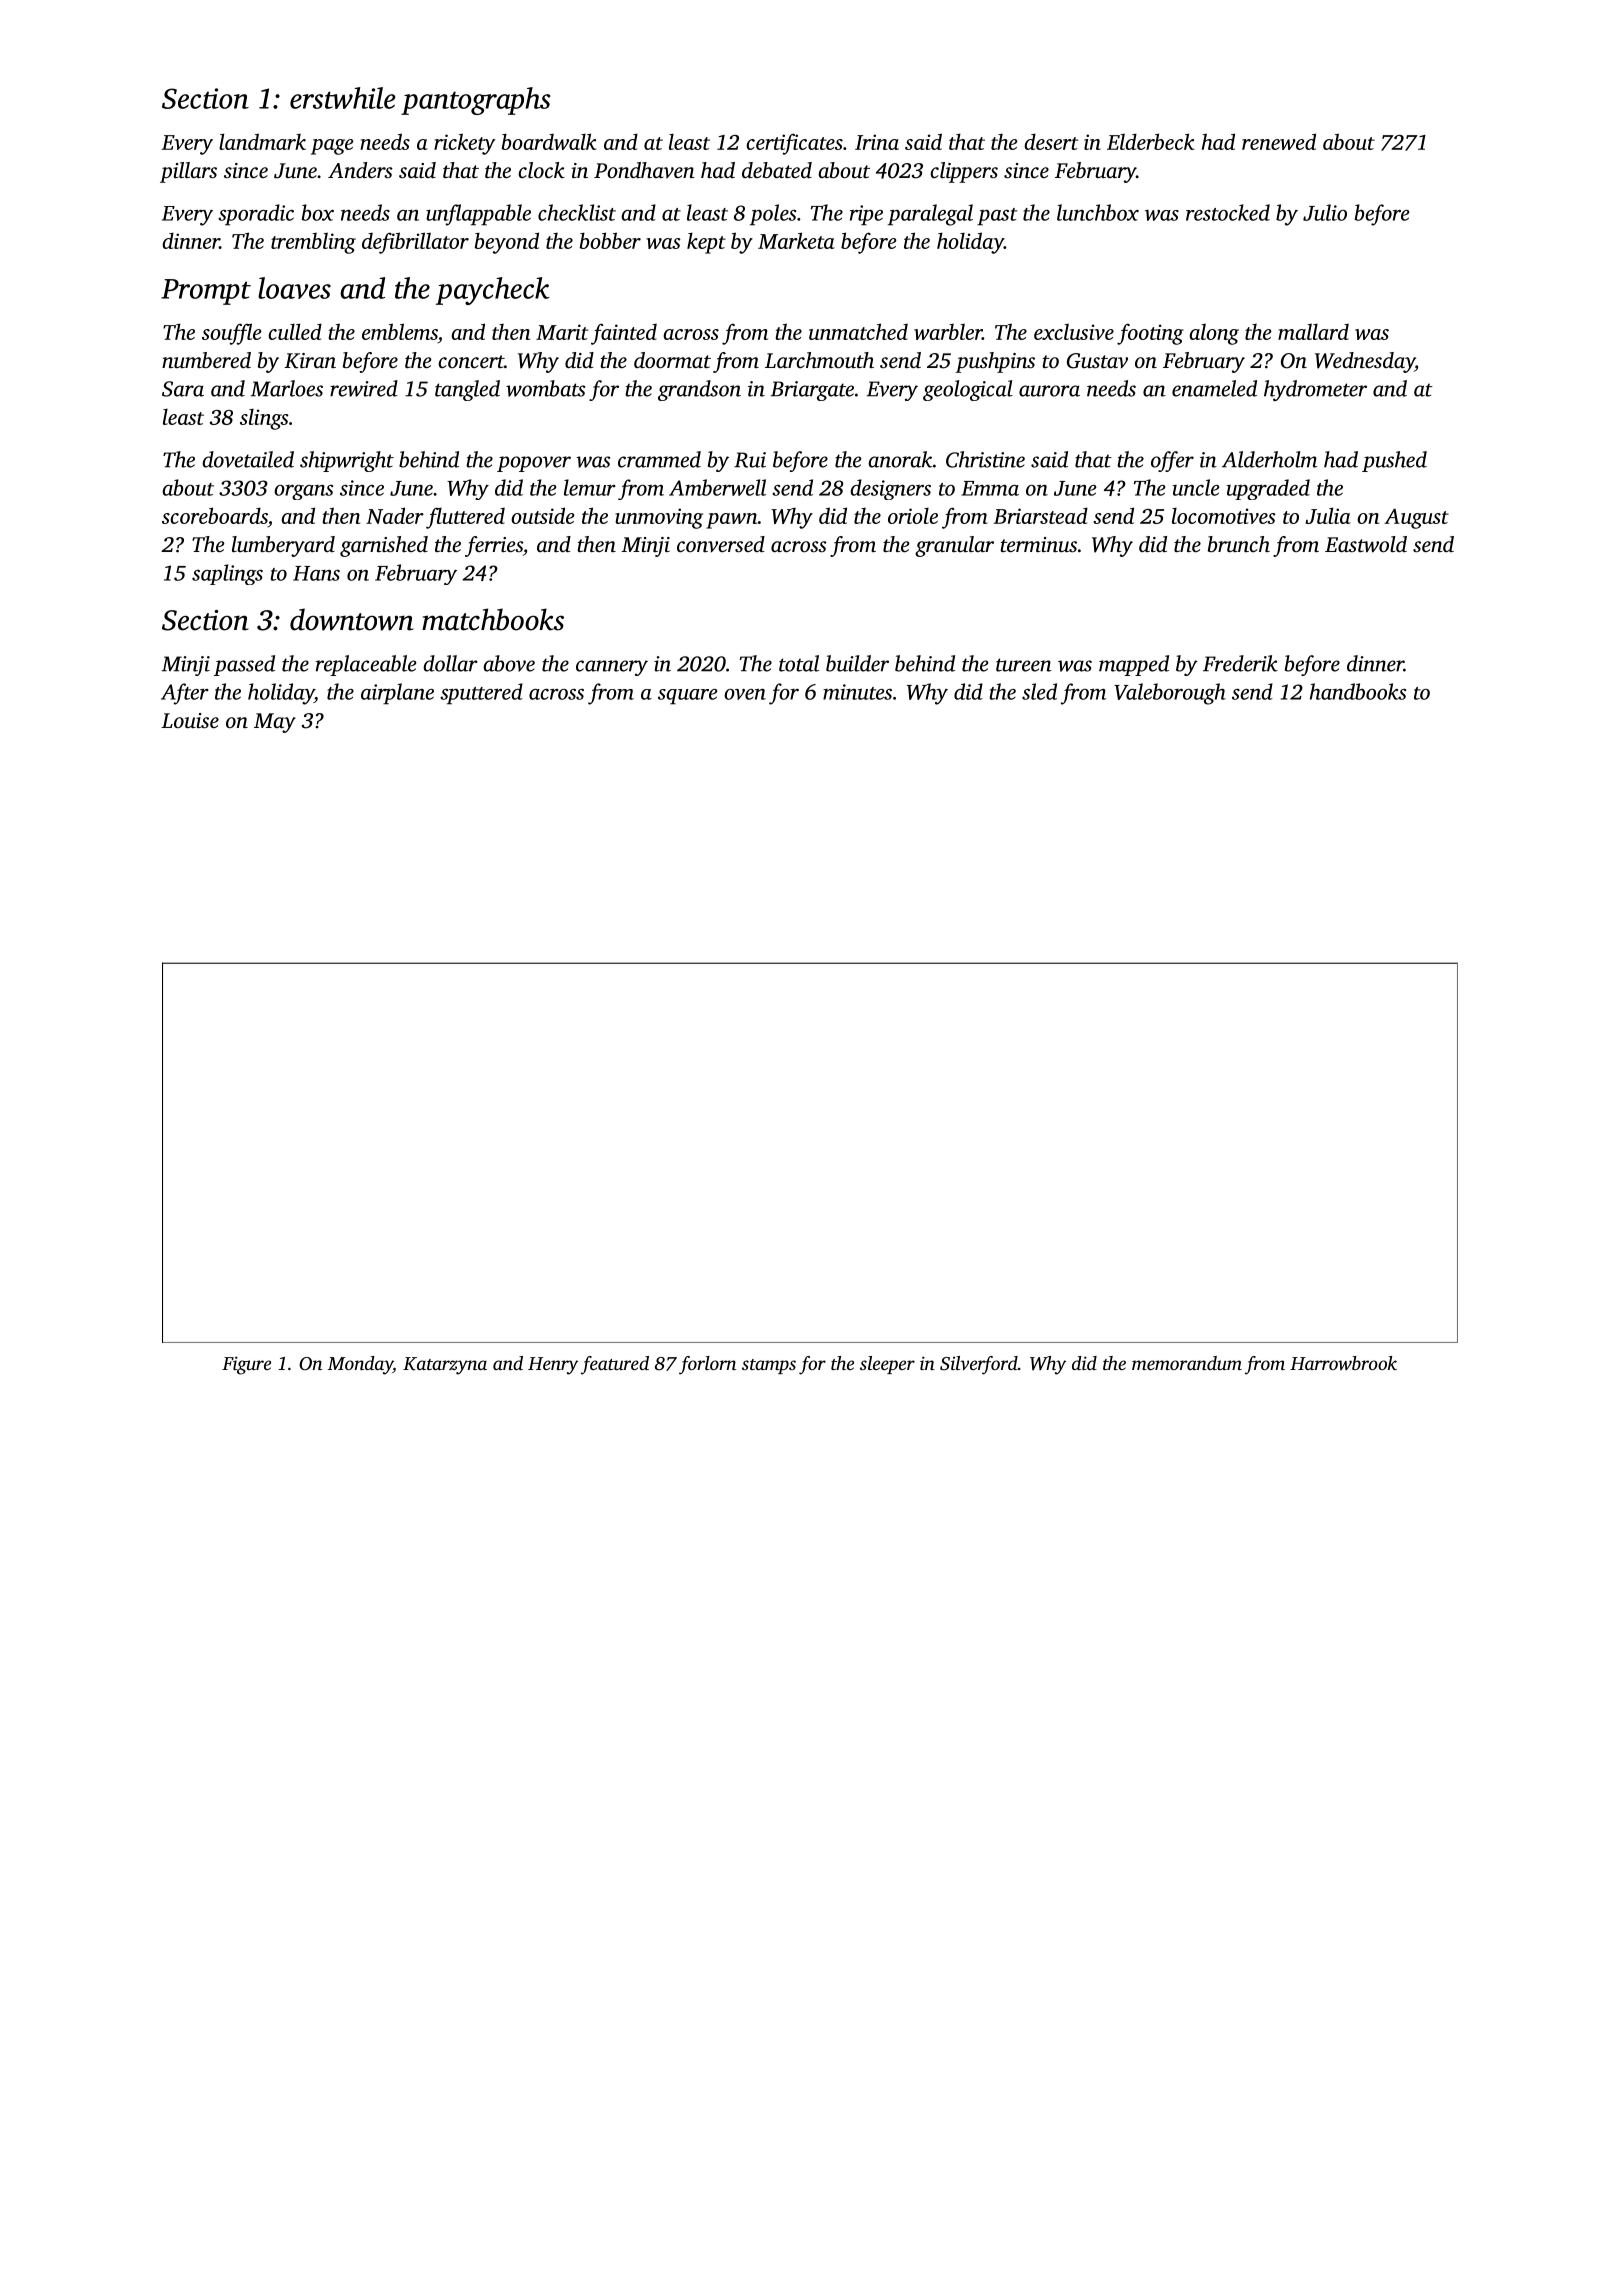 The width and height of the document is (1620, 2292). Describe the element at coordinates (1358, 691) in the document. I see `handbooks` at that location.
